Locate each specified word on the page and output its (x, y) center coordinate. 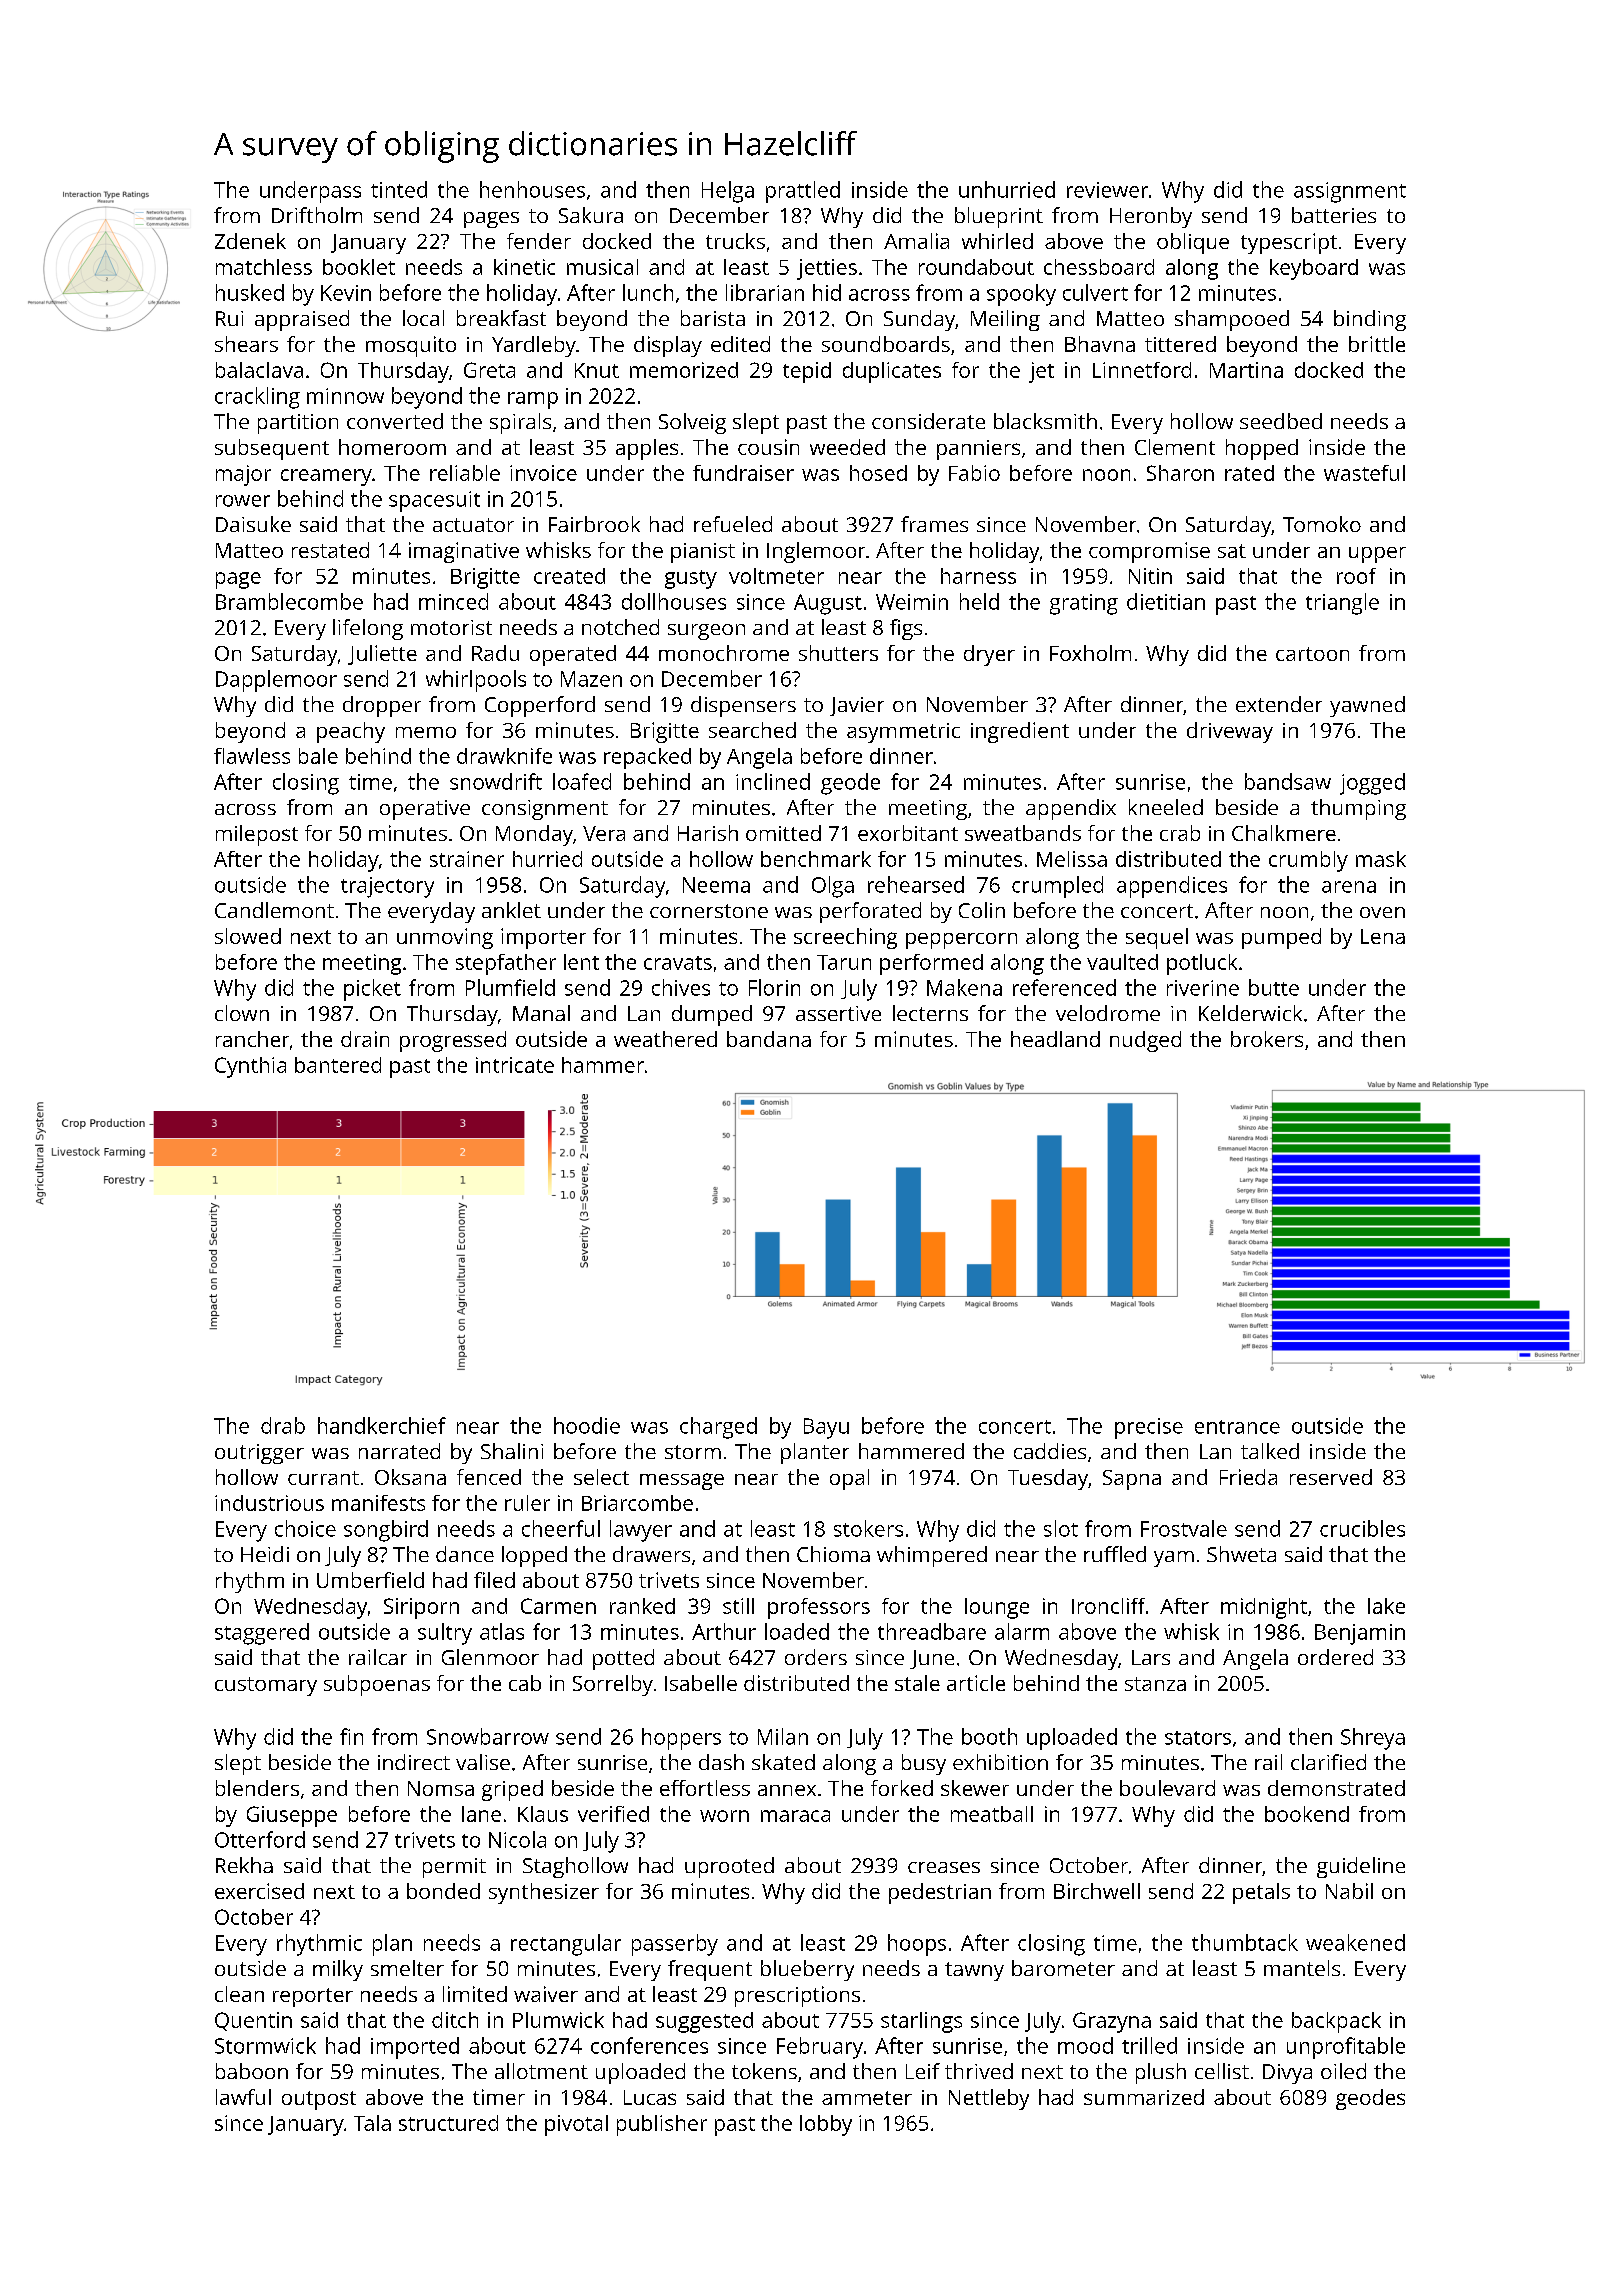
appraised (302, 320)
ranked (642, 1606)
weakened (1355, 1942)
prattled (803, 192)
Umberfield (370, 1580)
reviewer (1107, 190)
